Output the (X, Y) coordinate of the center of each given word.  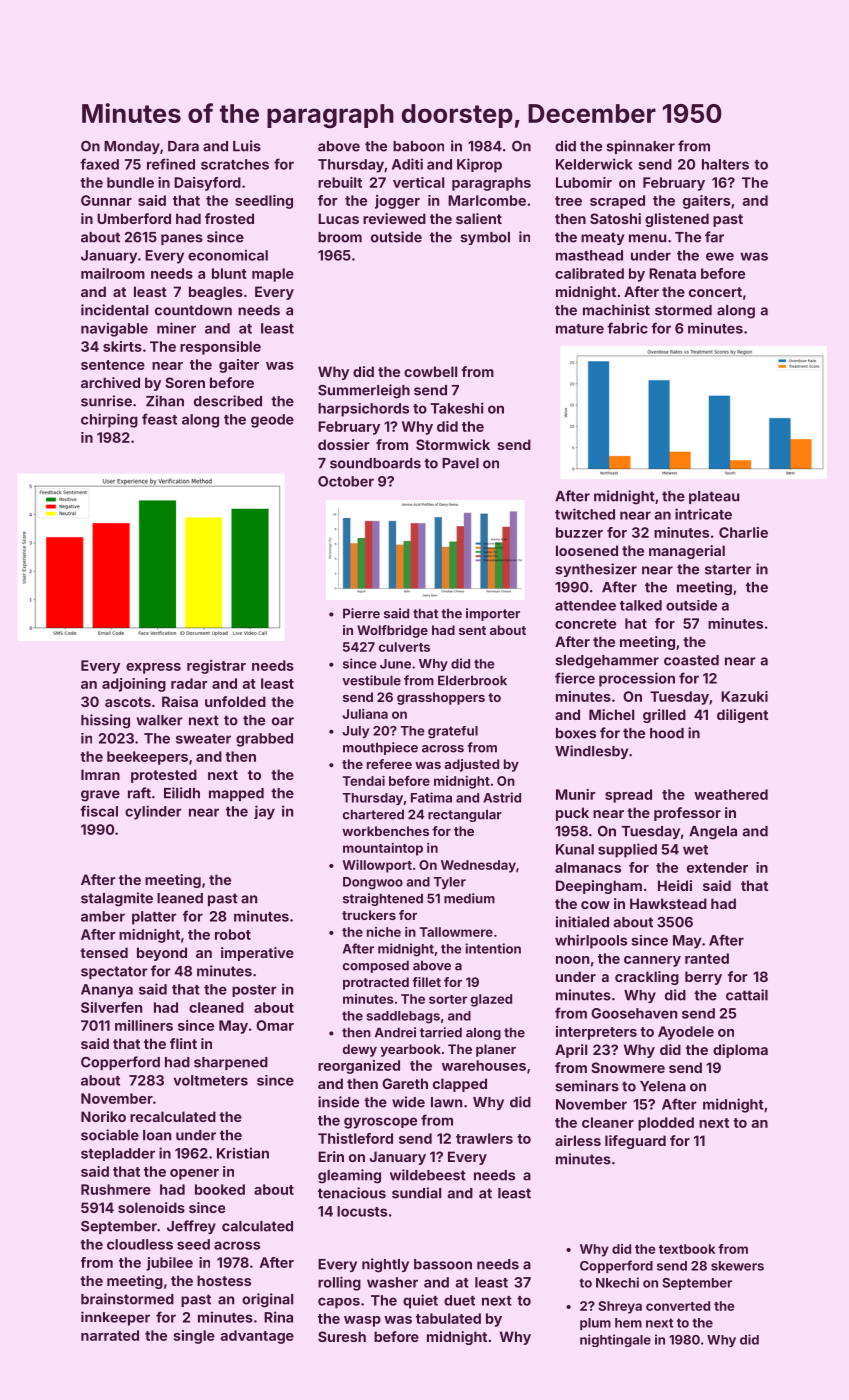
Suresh (342, 1336)
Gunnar (106, 200)
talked (641, 605)
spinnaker (640, 147)
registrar (216, 667)
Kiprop (479, 165)
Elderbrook (472, 680)
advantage (257, 1337)
